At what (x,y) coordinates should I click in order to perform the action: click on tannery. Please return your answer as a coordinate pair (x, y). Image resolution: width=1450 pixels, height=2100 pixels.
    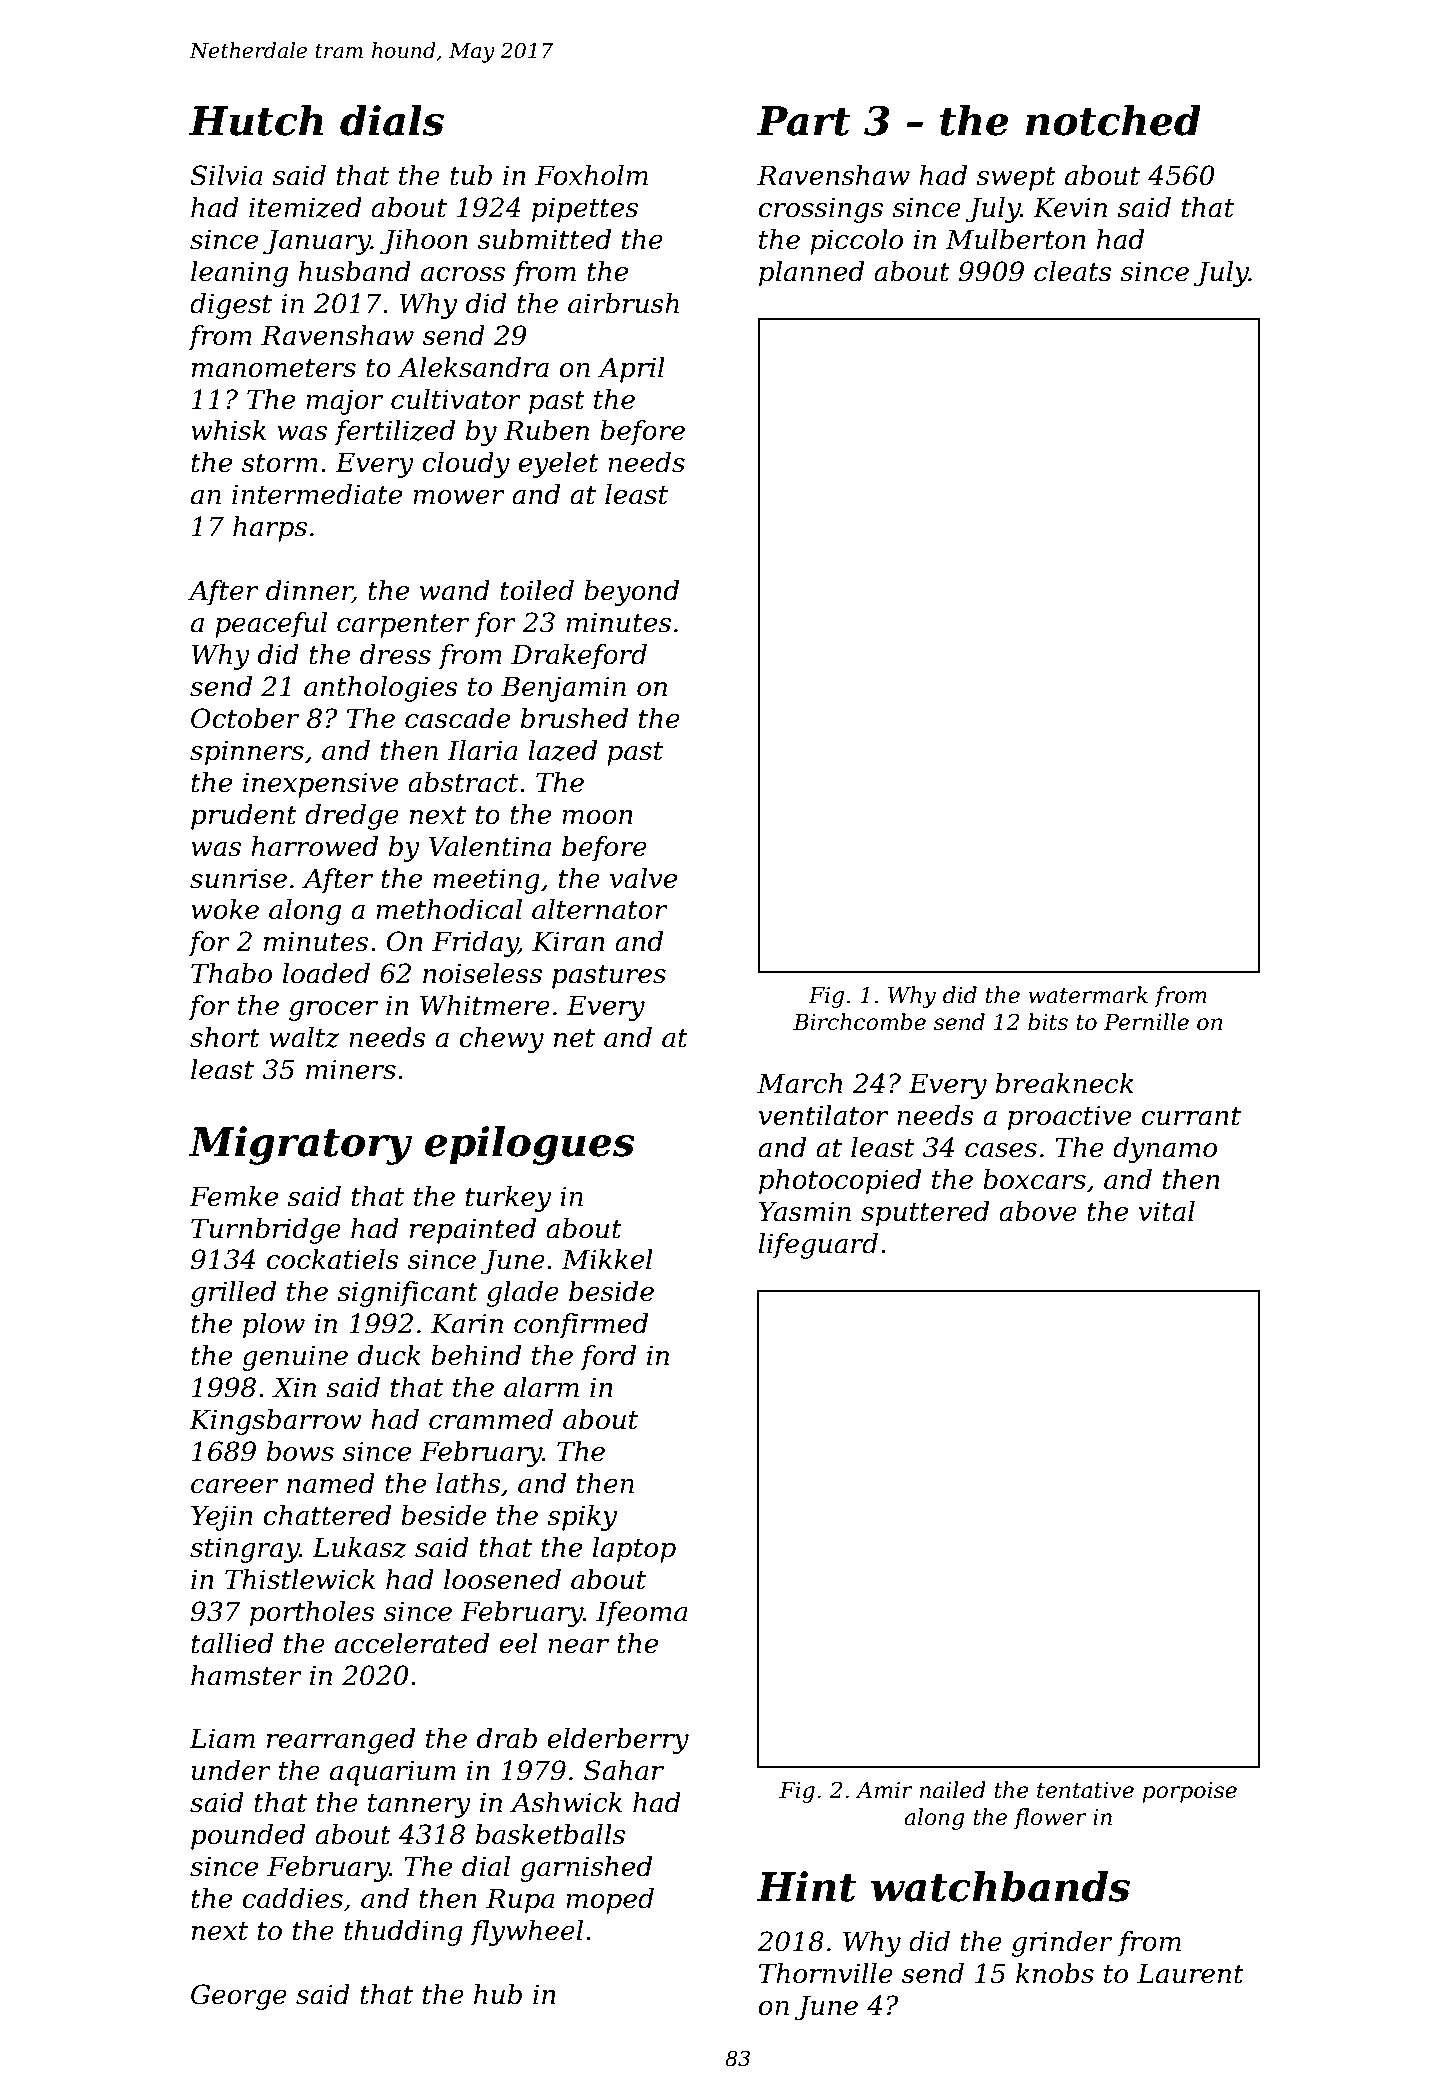
    Looking at the image, I should click on (419, 1806).
